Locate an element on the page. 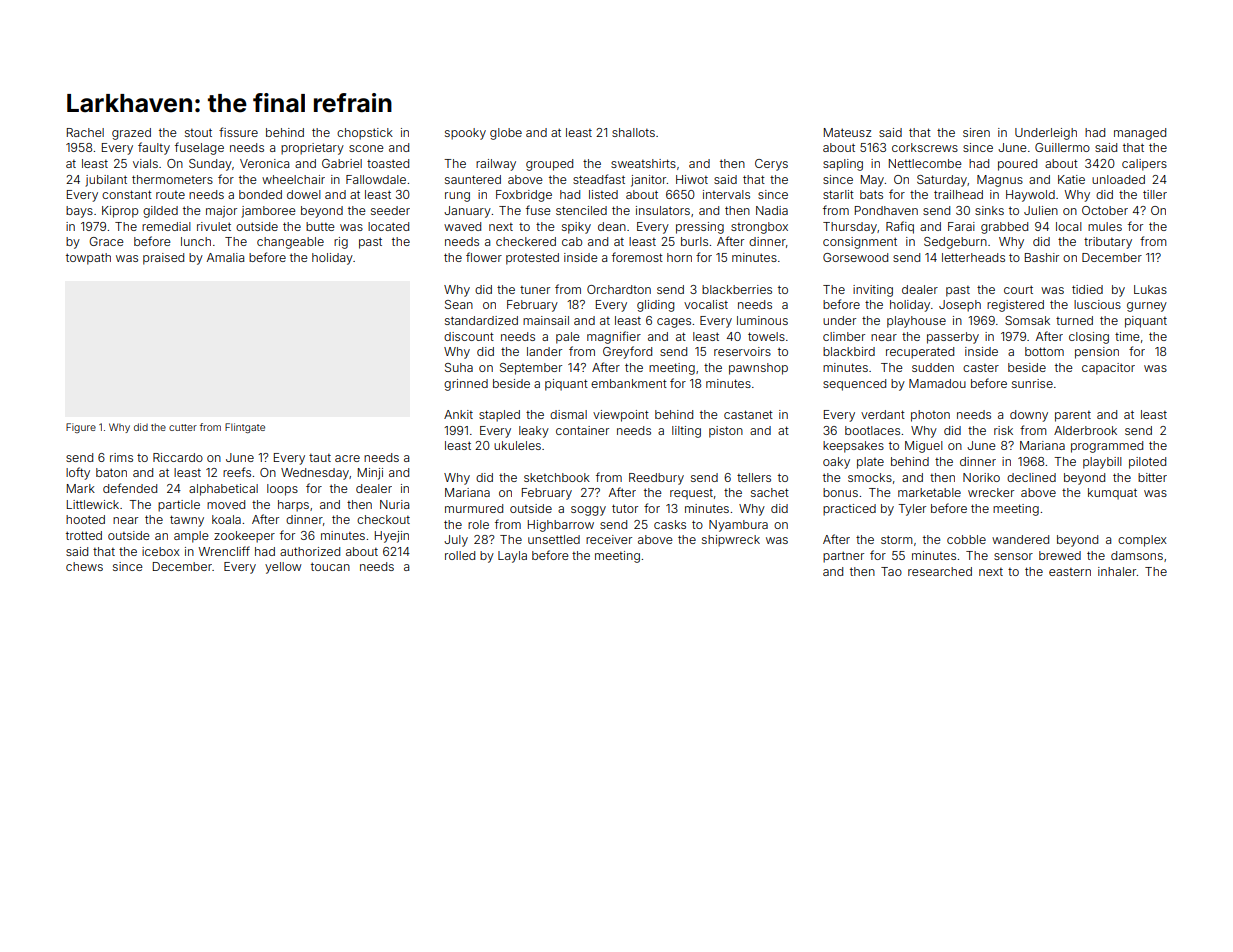  Miguel is located at coordinates (924, 447).
